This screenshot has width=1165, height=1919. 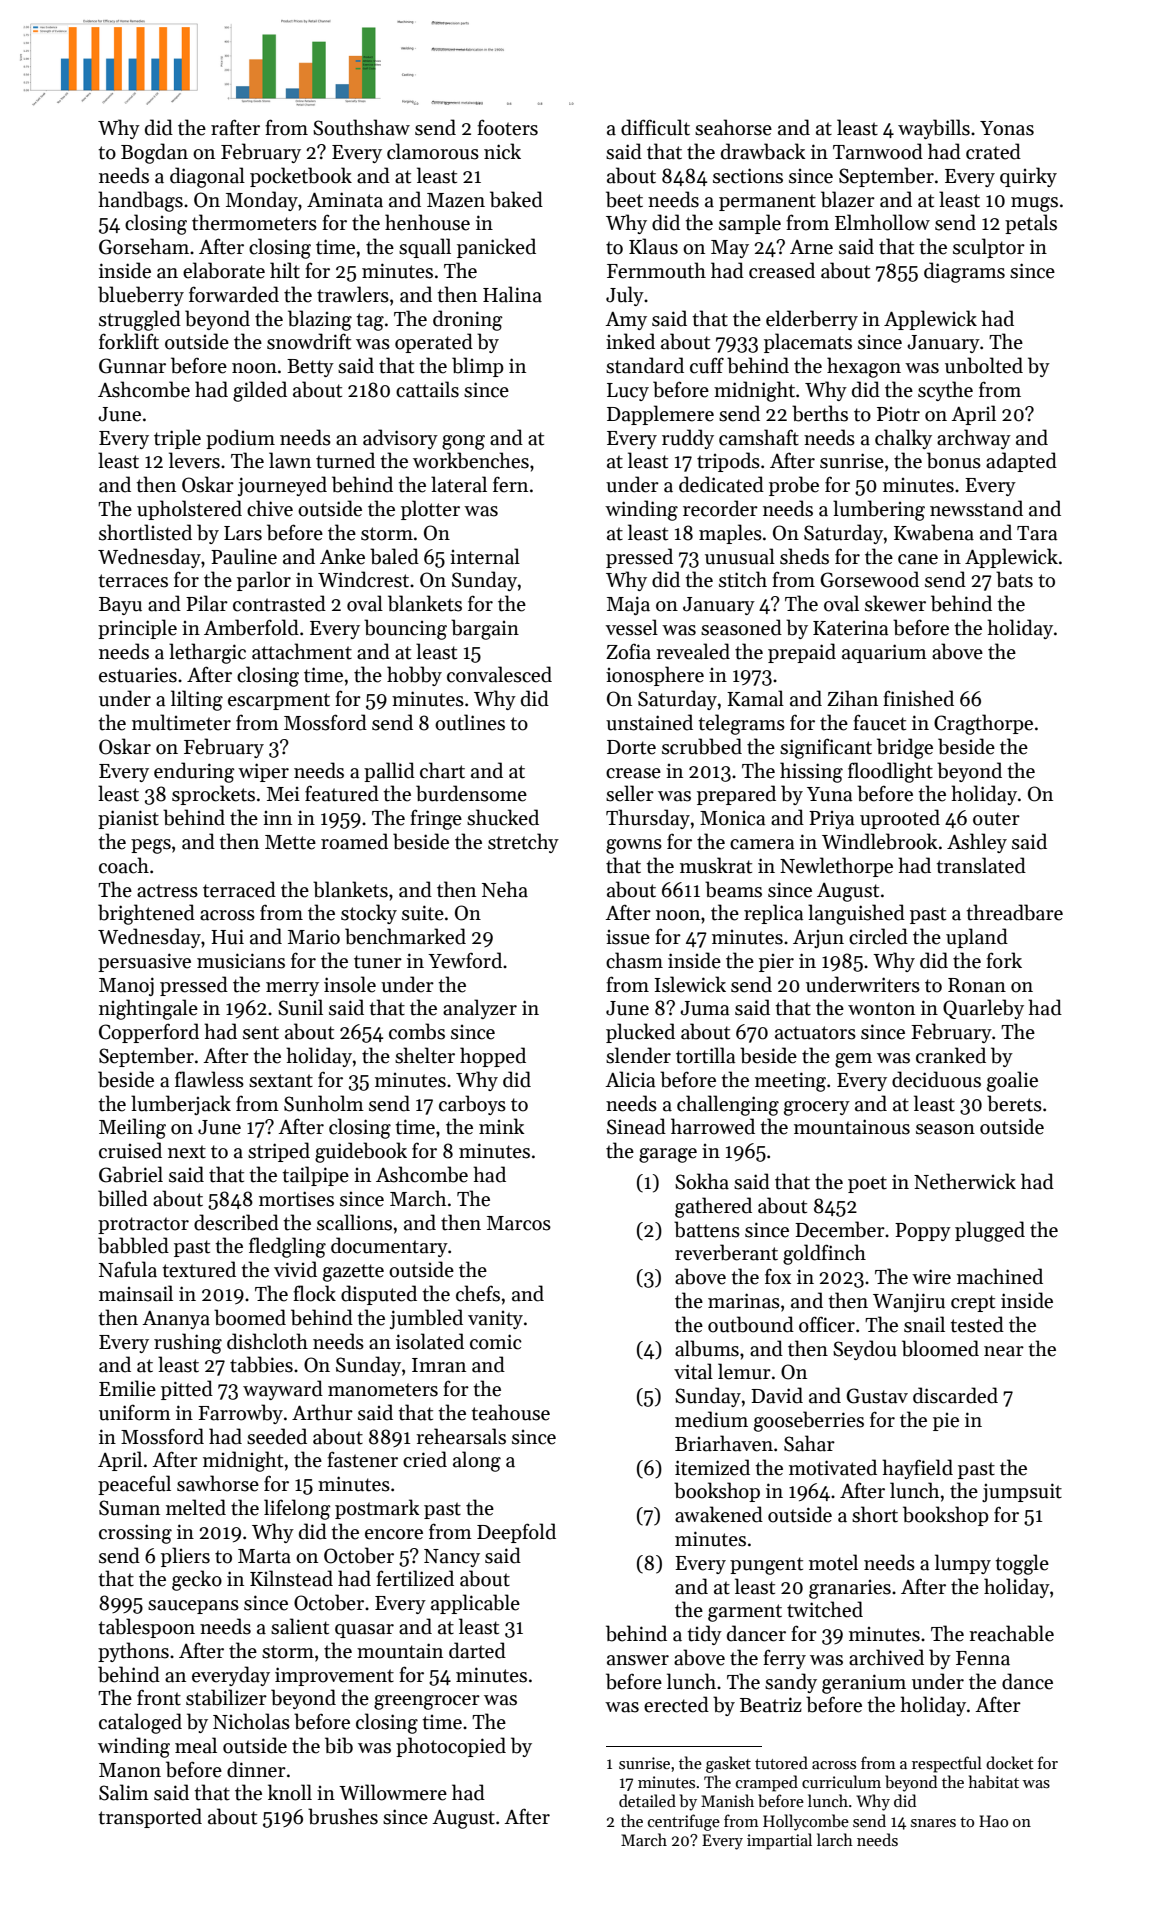 What do you see at coordinates (167, 891) in the screenshot?
I see `actress` at bounding box center [167, 891].
